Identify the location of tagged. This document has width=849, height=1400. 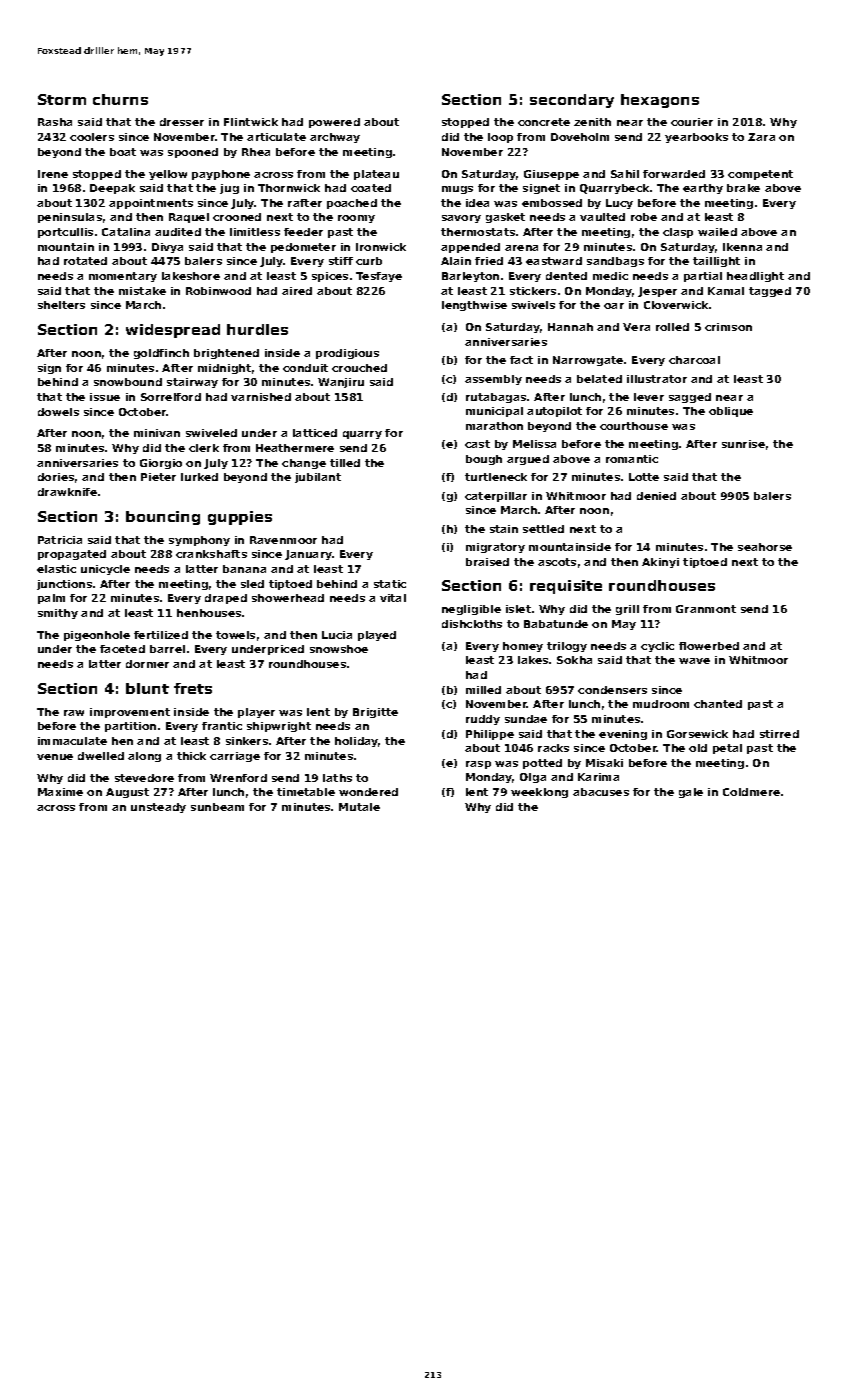
(770, 292).
